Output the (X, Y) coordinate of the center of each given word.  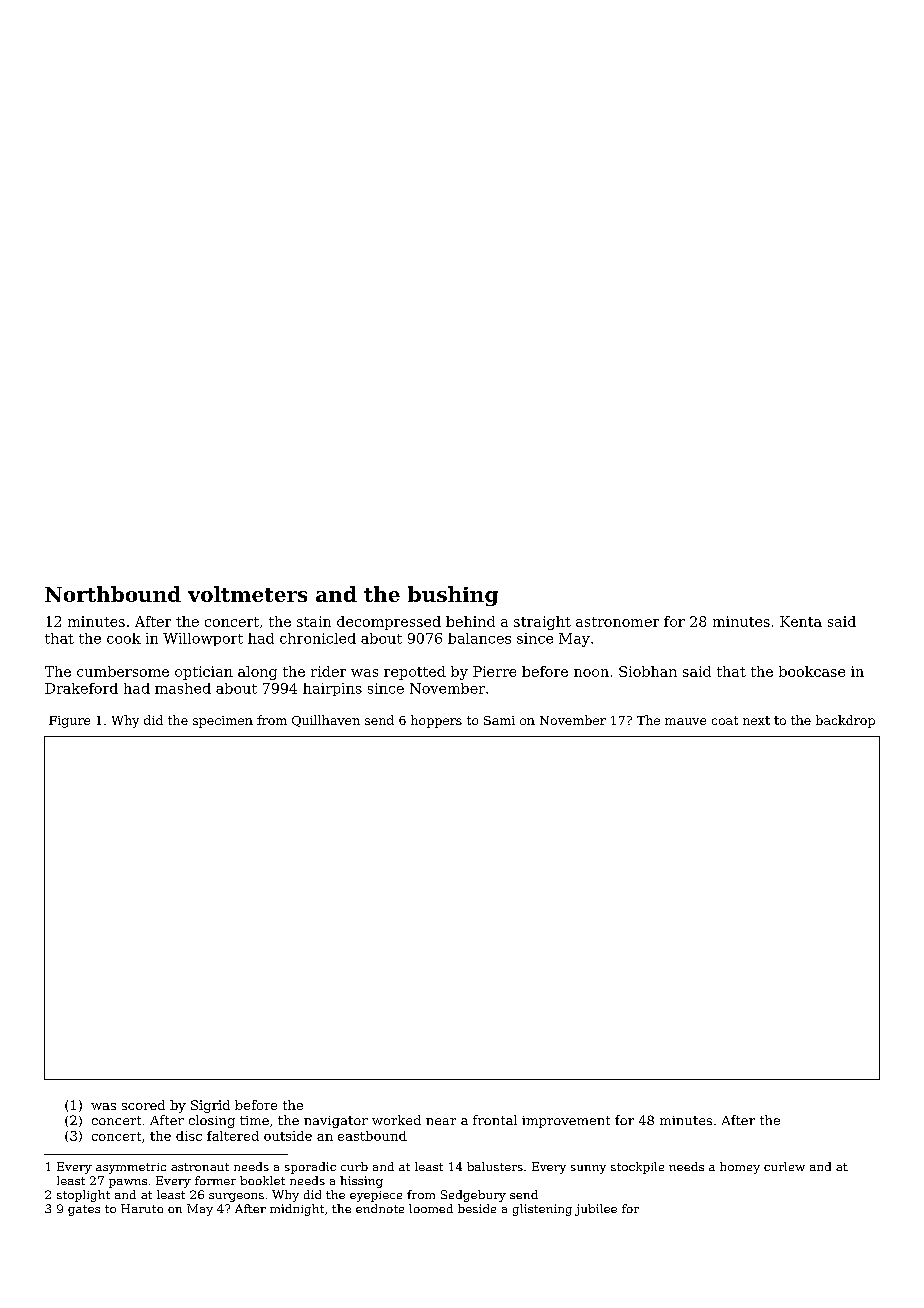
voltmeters (247, 594)
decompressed (389, 623)
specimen (223, 722)
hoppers (436, 721)
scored (143, 1105)
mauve (685, 721)
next (756, 720)
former (215, 1180)
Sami (499, 720)
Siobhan (648, 671)
